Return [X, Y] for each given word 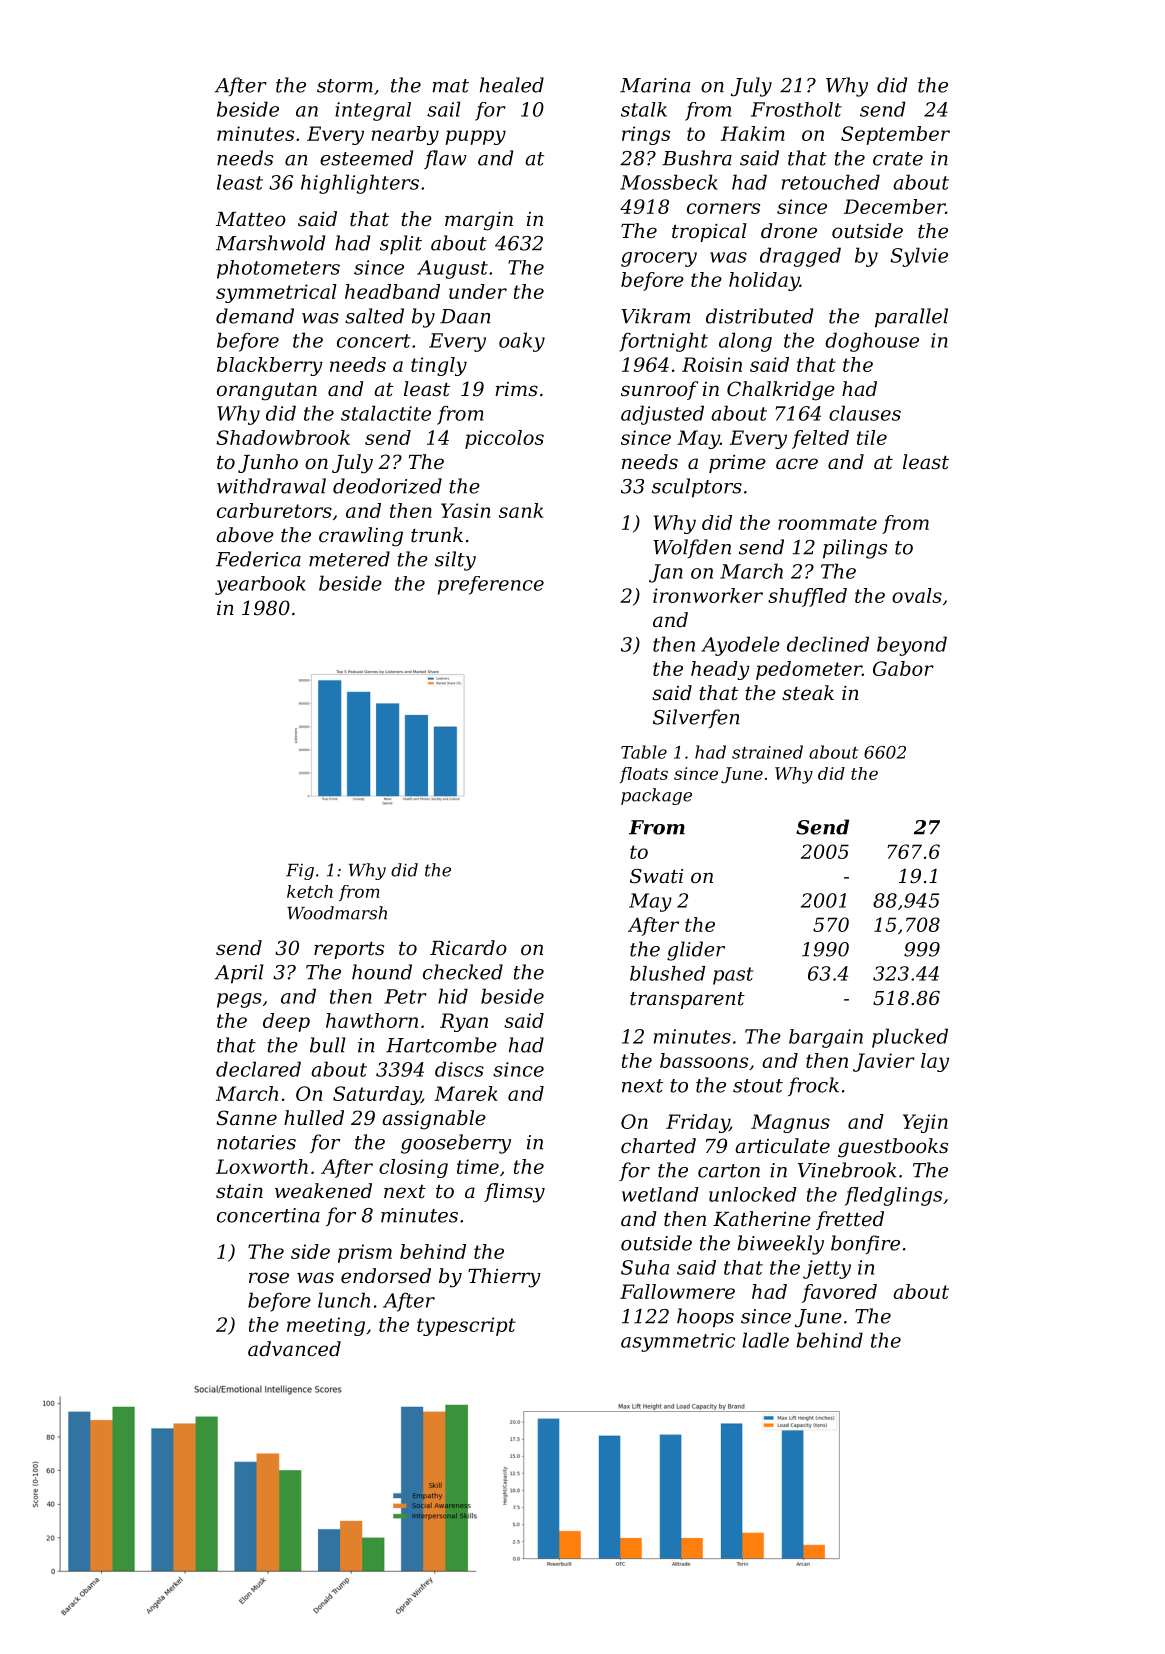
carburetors [274, 510]
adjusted [662, 415]
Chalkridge [781, 391]
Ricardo [468, 948]
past [733, 976]
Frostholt [796, 109]
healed [512, 85]
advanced [294, 1349]
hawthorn [372, 1020]
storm [345, 86]
